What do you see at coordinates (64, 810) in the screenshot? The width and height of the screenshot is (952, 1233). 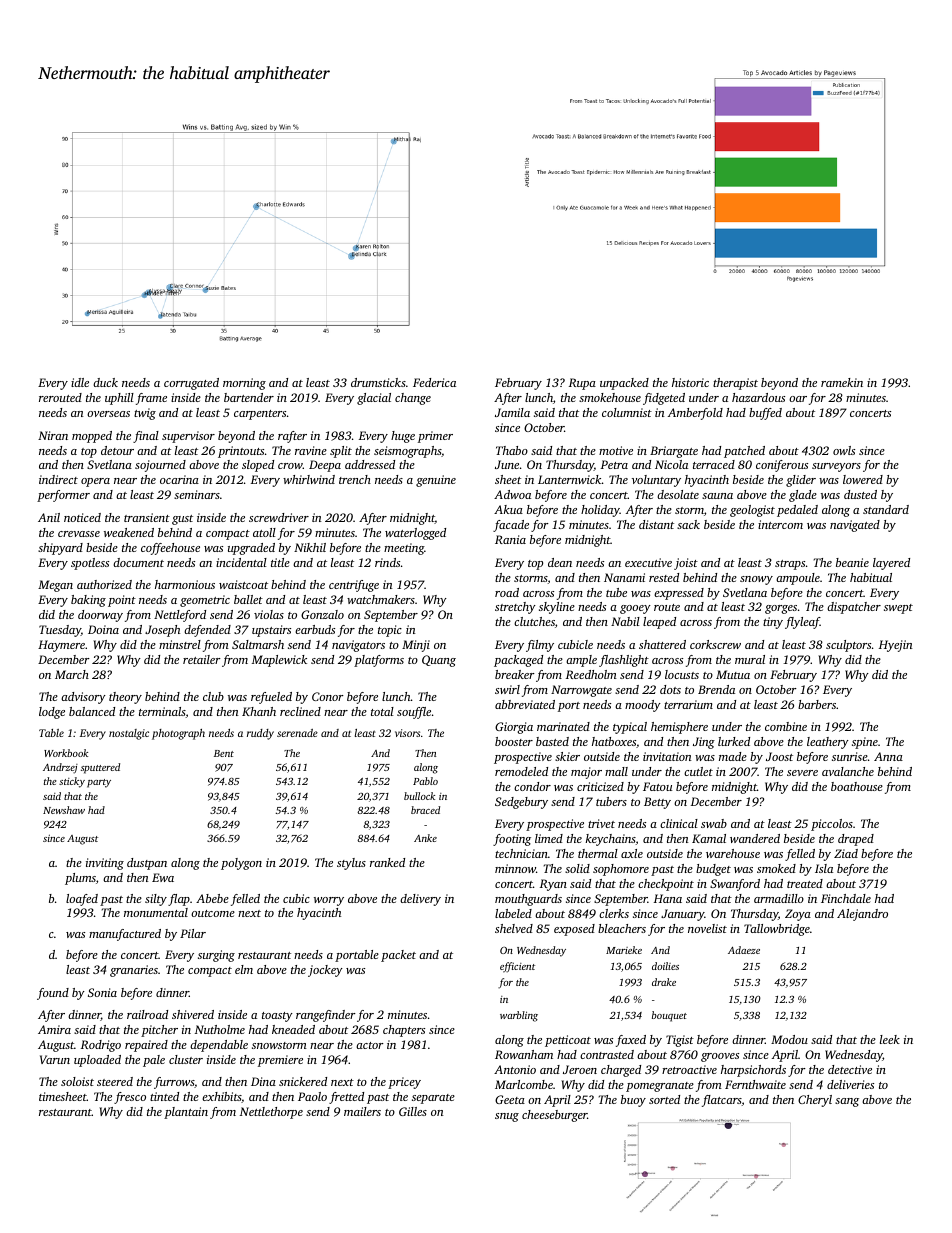 I see `Newshaw` at bounding box center [64, 810].
